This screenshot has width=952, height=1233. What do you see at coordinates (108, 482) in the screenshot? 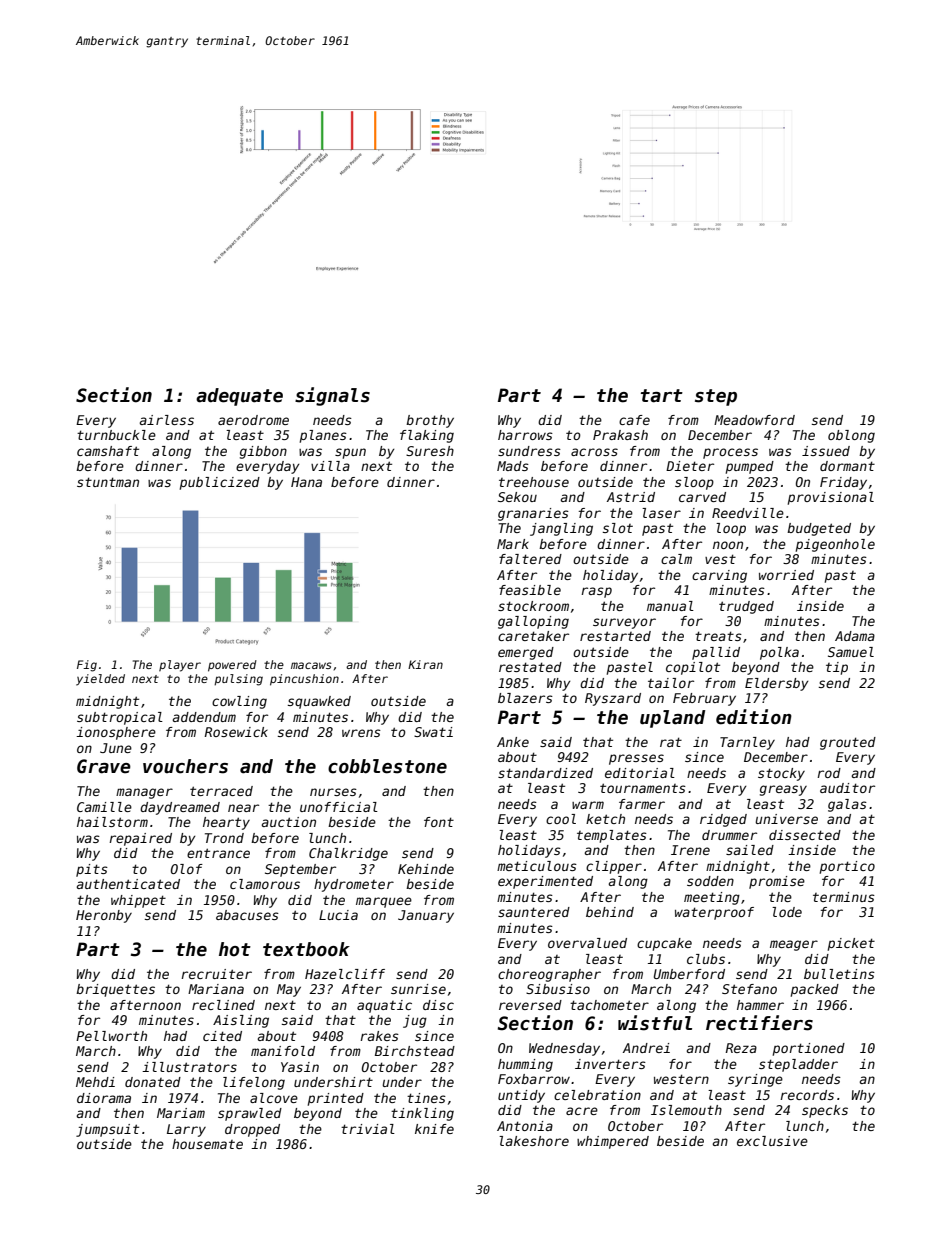
I see `stuntman` at bounding box center [108, 482].
